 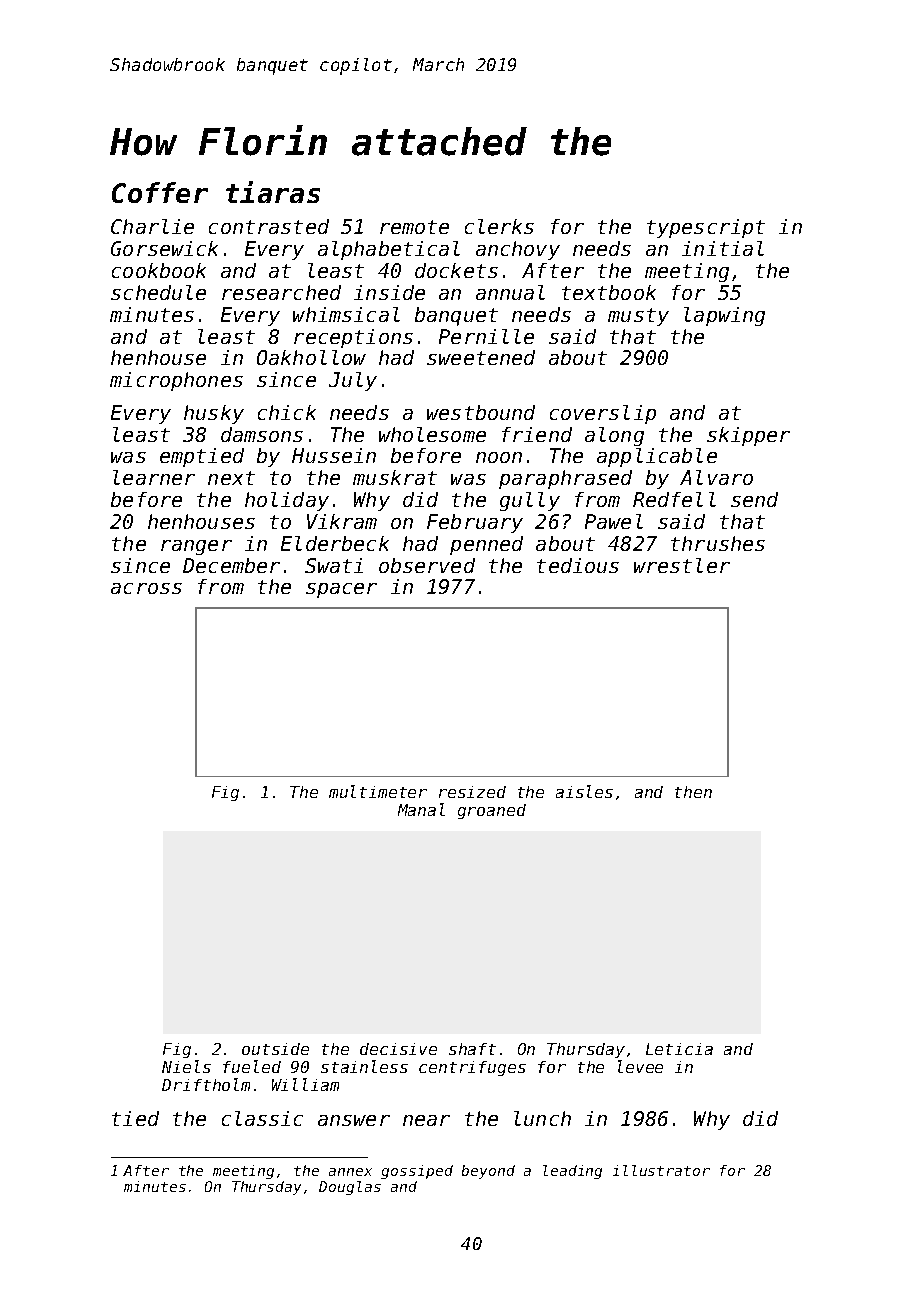 What do you see at coordinates (275, 1049) in the document?
I see `outside` at bounding box center [275, 1049].
